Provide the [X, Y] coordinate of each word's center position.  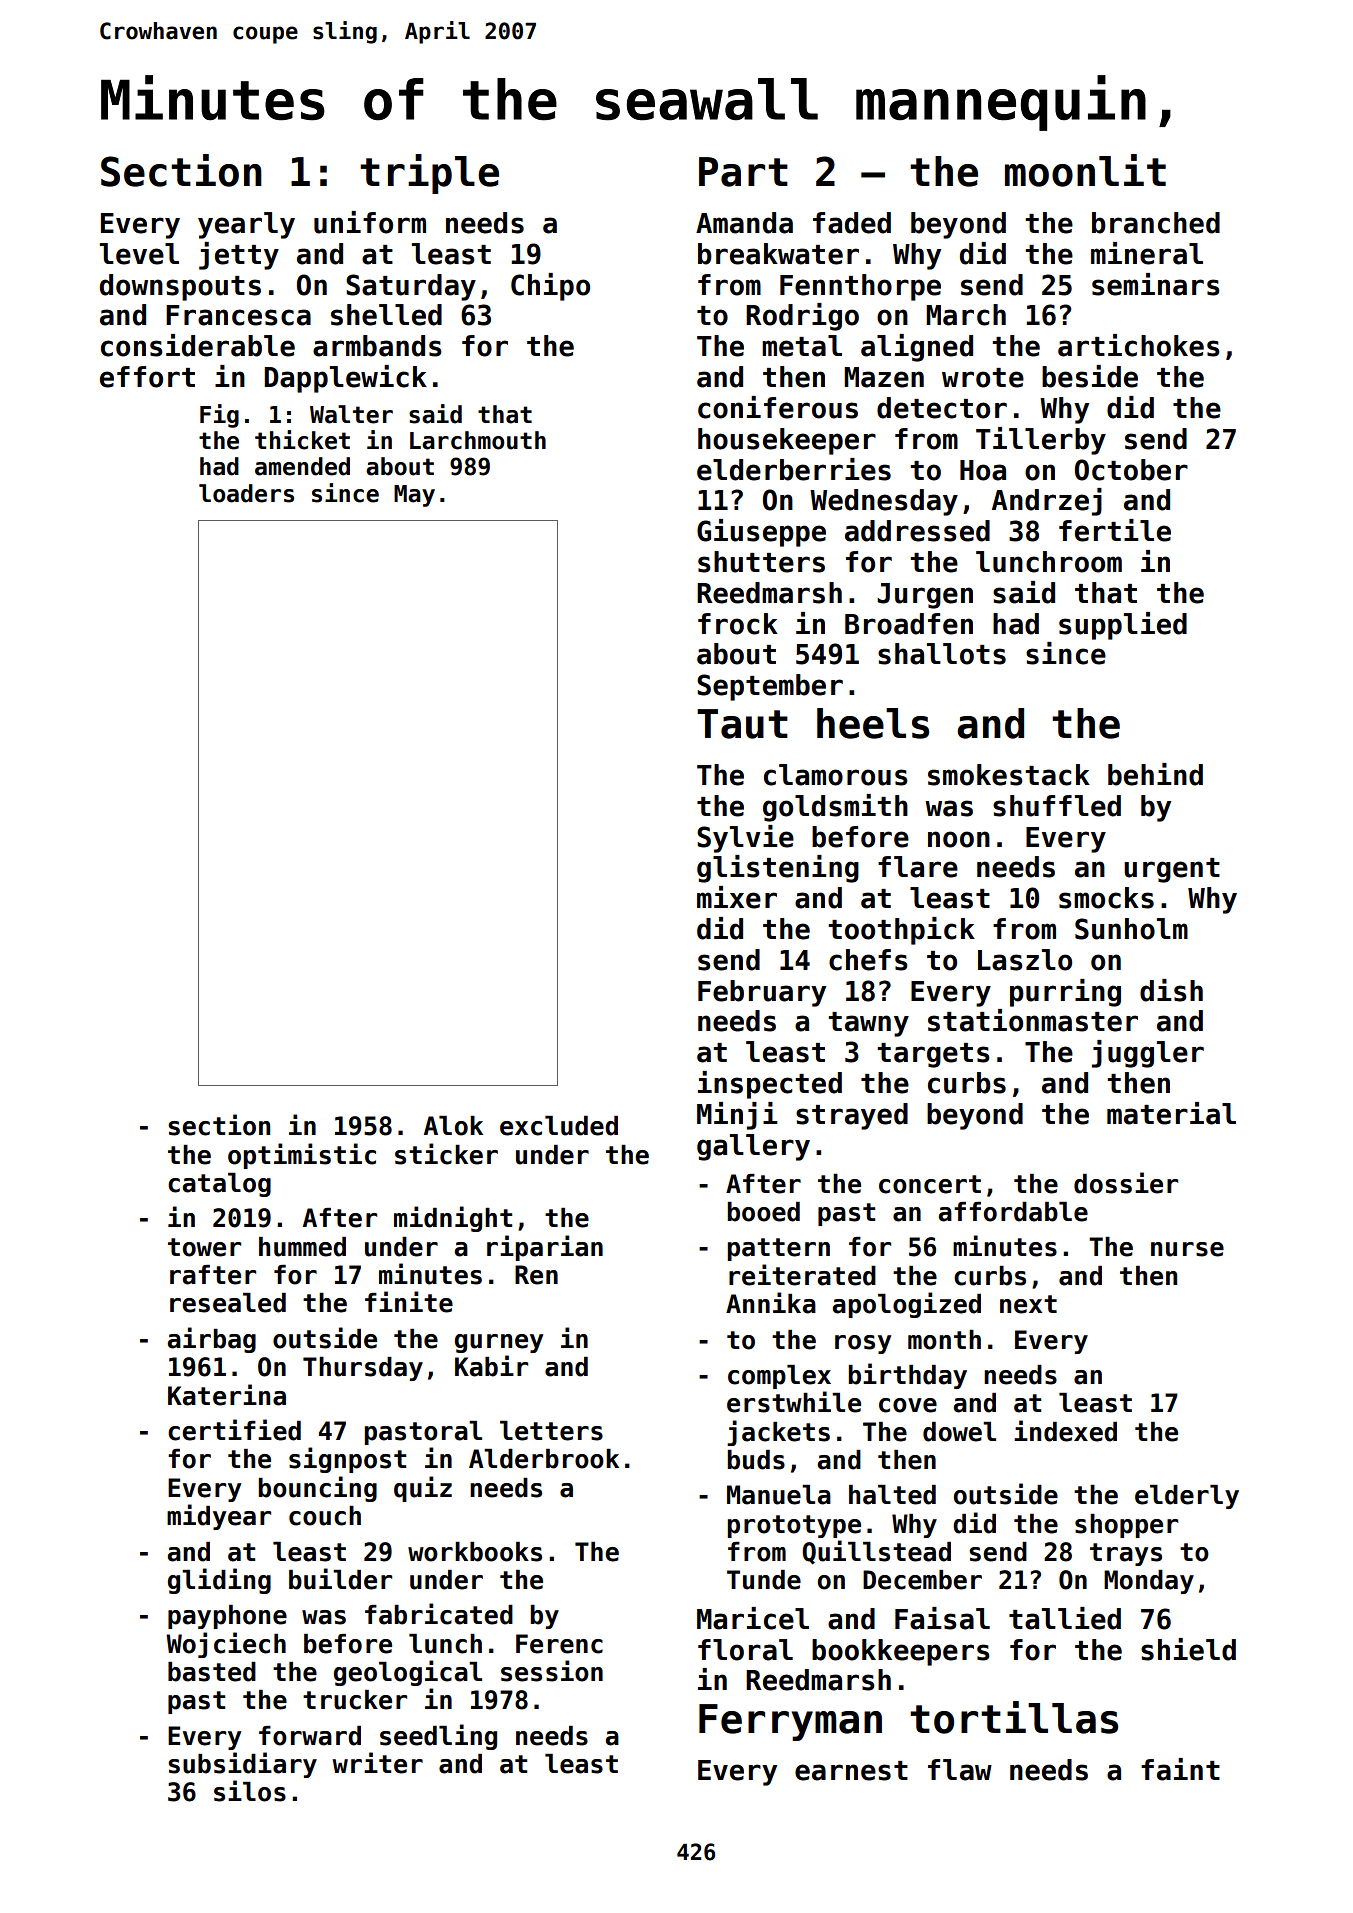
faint [1180, 1769]
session [552, 1671]
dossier [1126, 1183]
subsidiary [242, 1765]
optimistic [302, 1156]
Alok [453, 1126]
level [139, 254]
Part [743, 172]
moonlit [1085, 170]
